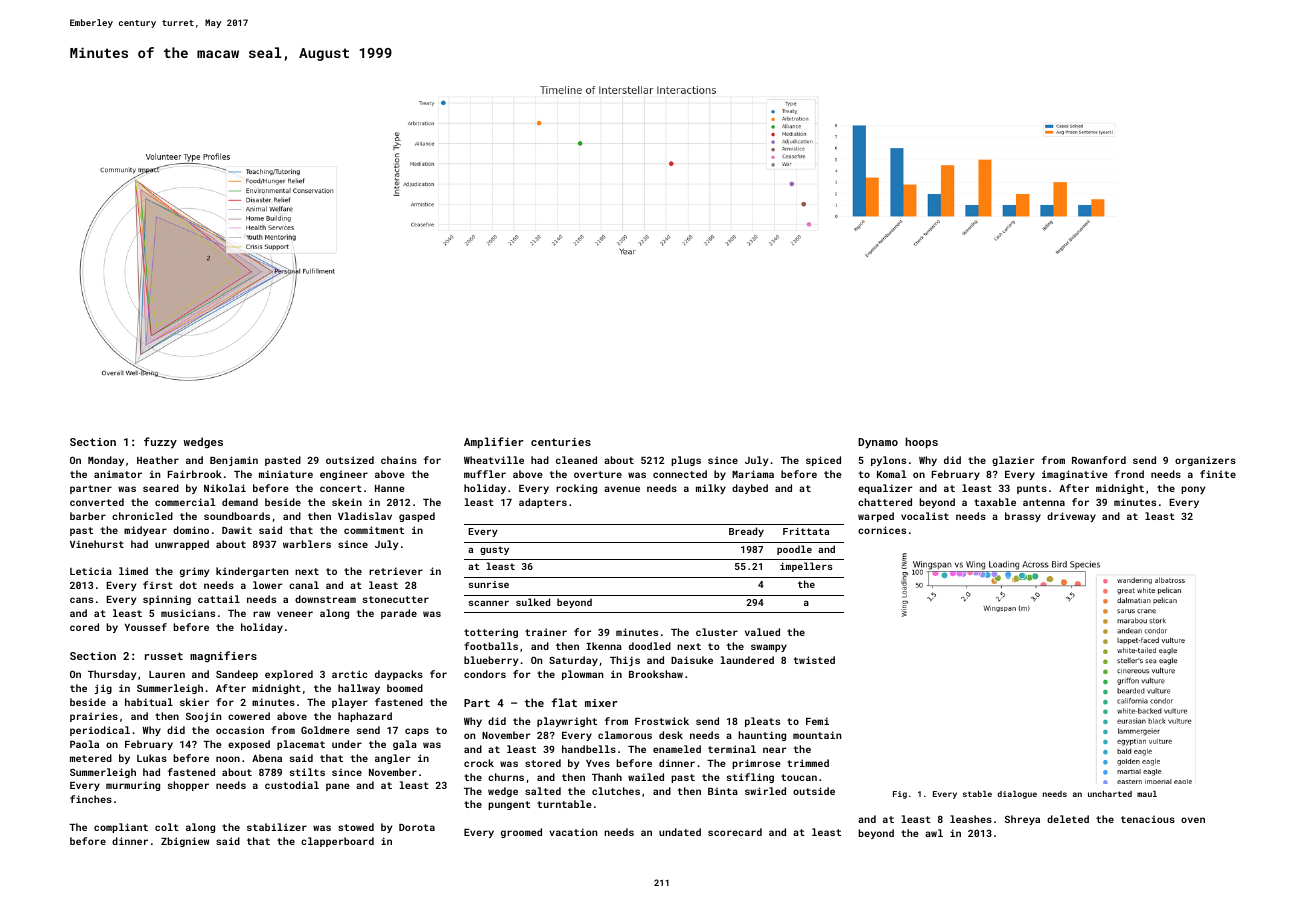 This screenshot has height=924, width=1308. I want to click on fuzzy, so click(160, 443).
